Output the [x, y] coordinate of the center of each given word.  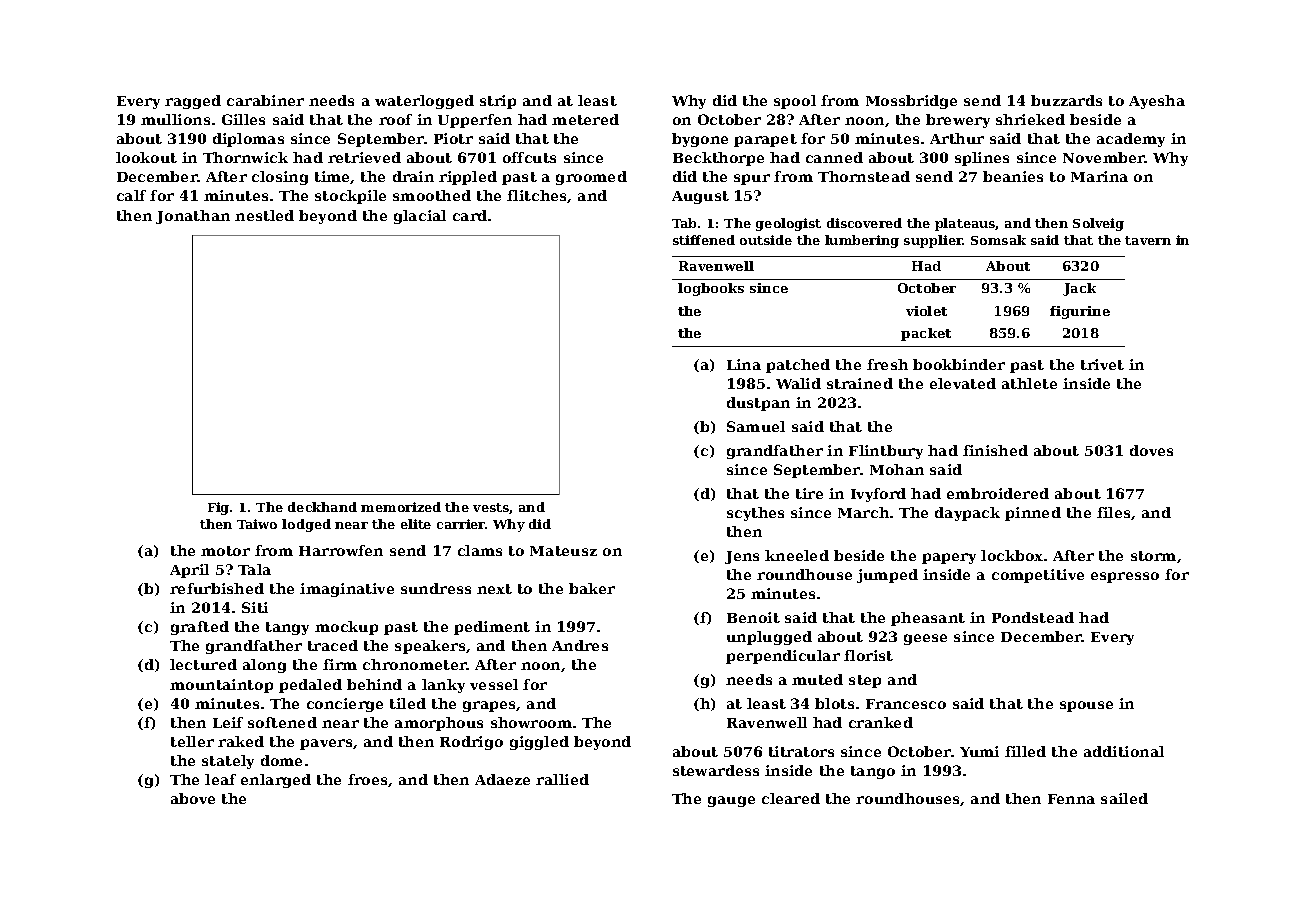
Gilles [243, 119]
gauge [731, 801]
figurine [1080, 312]
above [193, 798]
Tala [254, 569]
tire [809, 493]
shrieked [1030, 119]
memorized [401, 507]
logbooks [711, 289]
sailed [1124, 798]
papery [949, 558]
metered [585, 119]
